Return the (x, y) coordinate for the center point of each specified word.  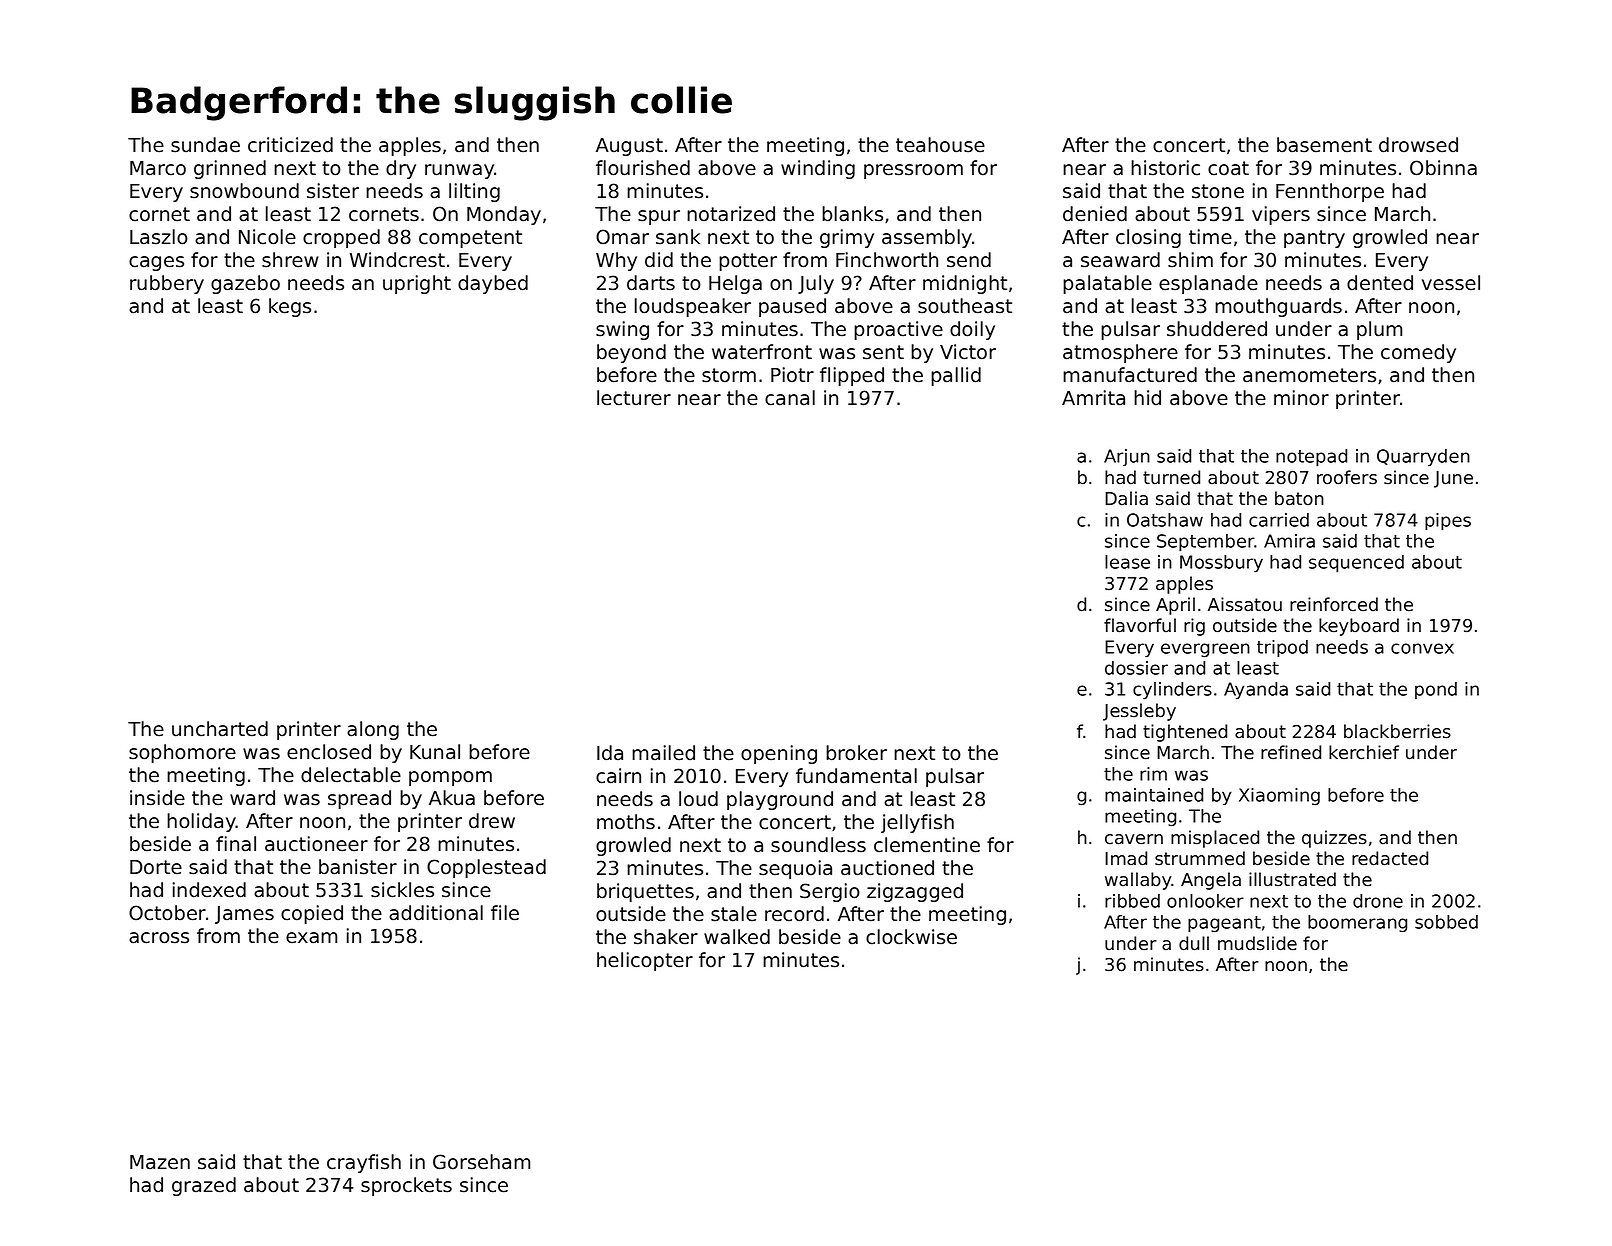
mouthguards (1278, 307)
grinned (230, 169)
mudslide (1257, 943)
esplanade (1208, 284)
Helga (735, 284)
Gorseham (481, 1162)
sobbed (1446, 922)
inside (157, 798)
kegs (290, 307)
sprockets (406, 1186)
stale (734, 914)
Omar (622, 237)
